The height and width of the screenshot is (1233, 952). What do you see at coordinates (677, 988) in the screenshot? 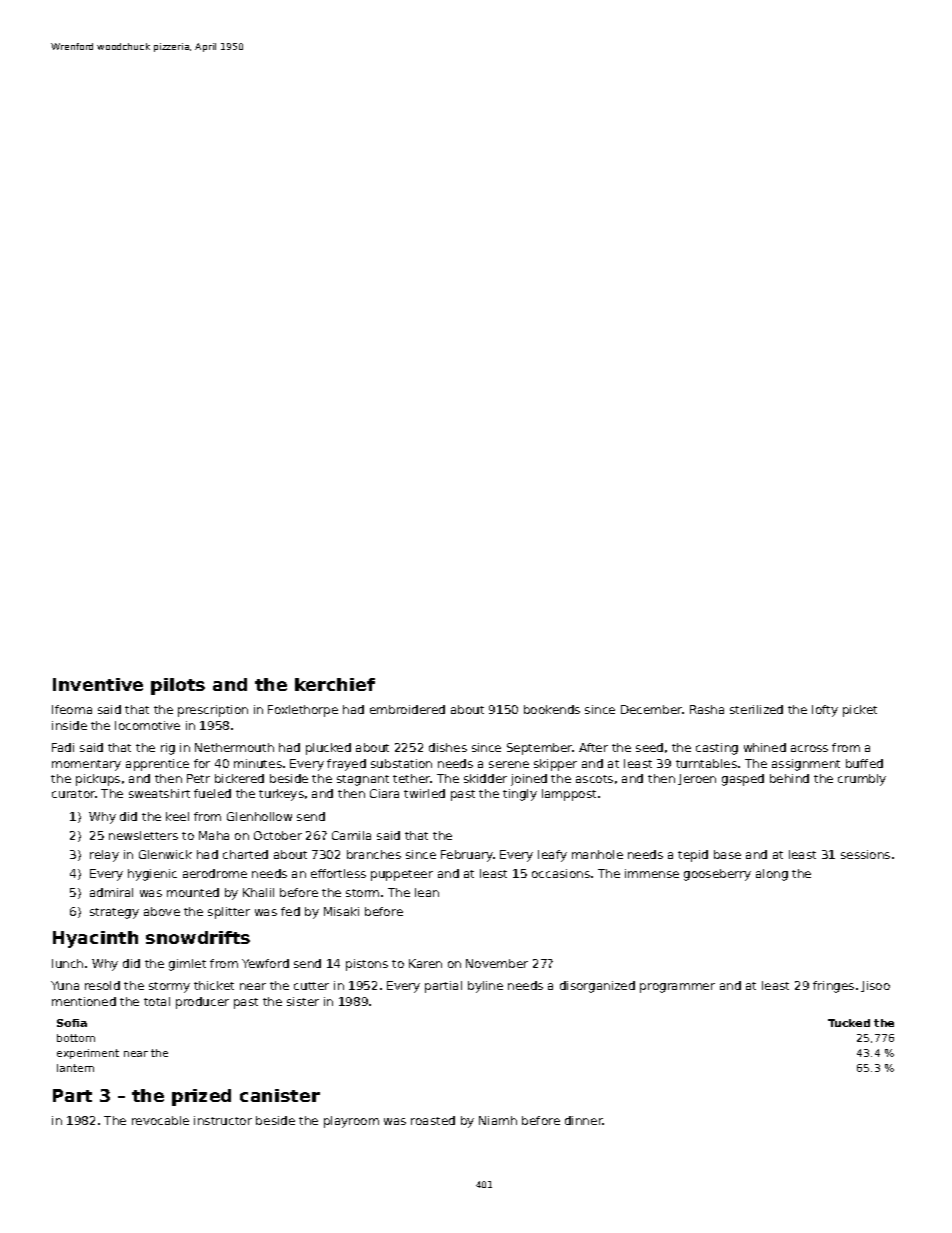
I see `programmer` at bounding box center [677, 988].
